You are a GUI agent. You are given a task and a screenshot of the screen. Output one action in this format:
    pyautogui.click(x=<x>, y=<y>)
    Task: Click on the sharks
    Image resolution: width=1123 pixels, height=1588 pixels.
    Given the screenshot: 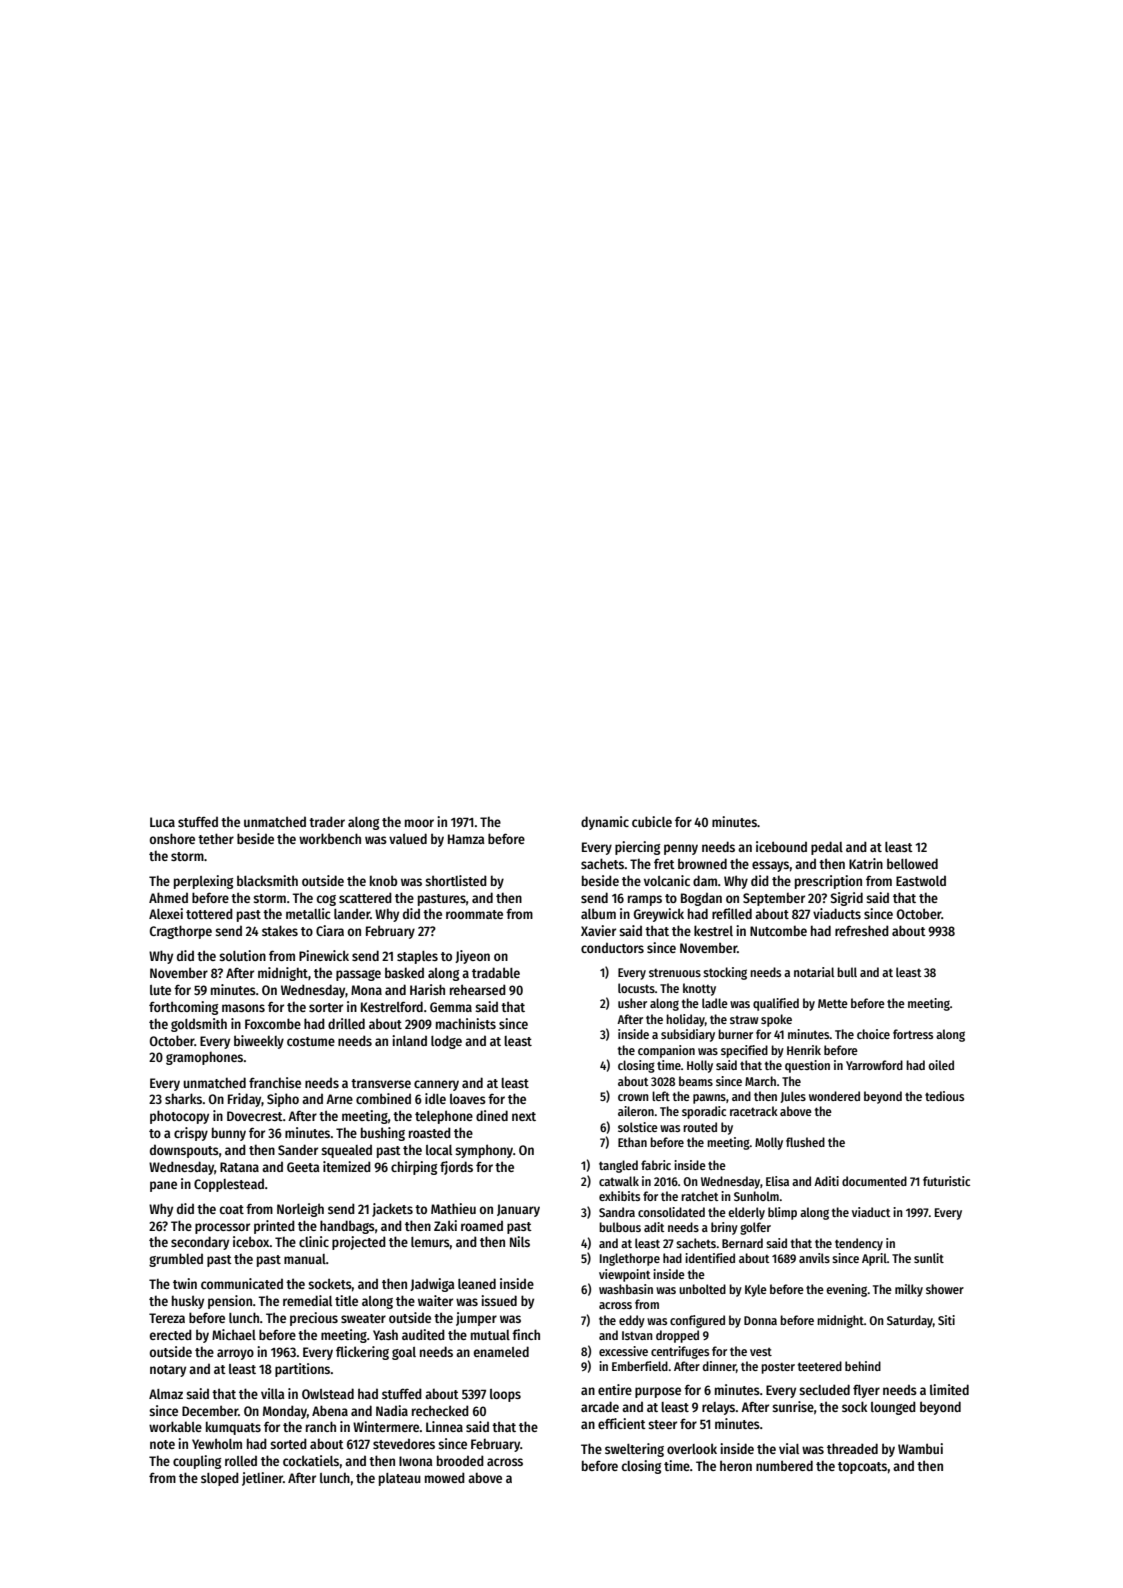 What is the action you would take?
    pyautogui.click(x=183, y=1098)
